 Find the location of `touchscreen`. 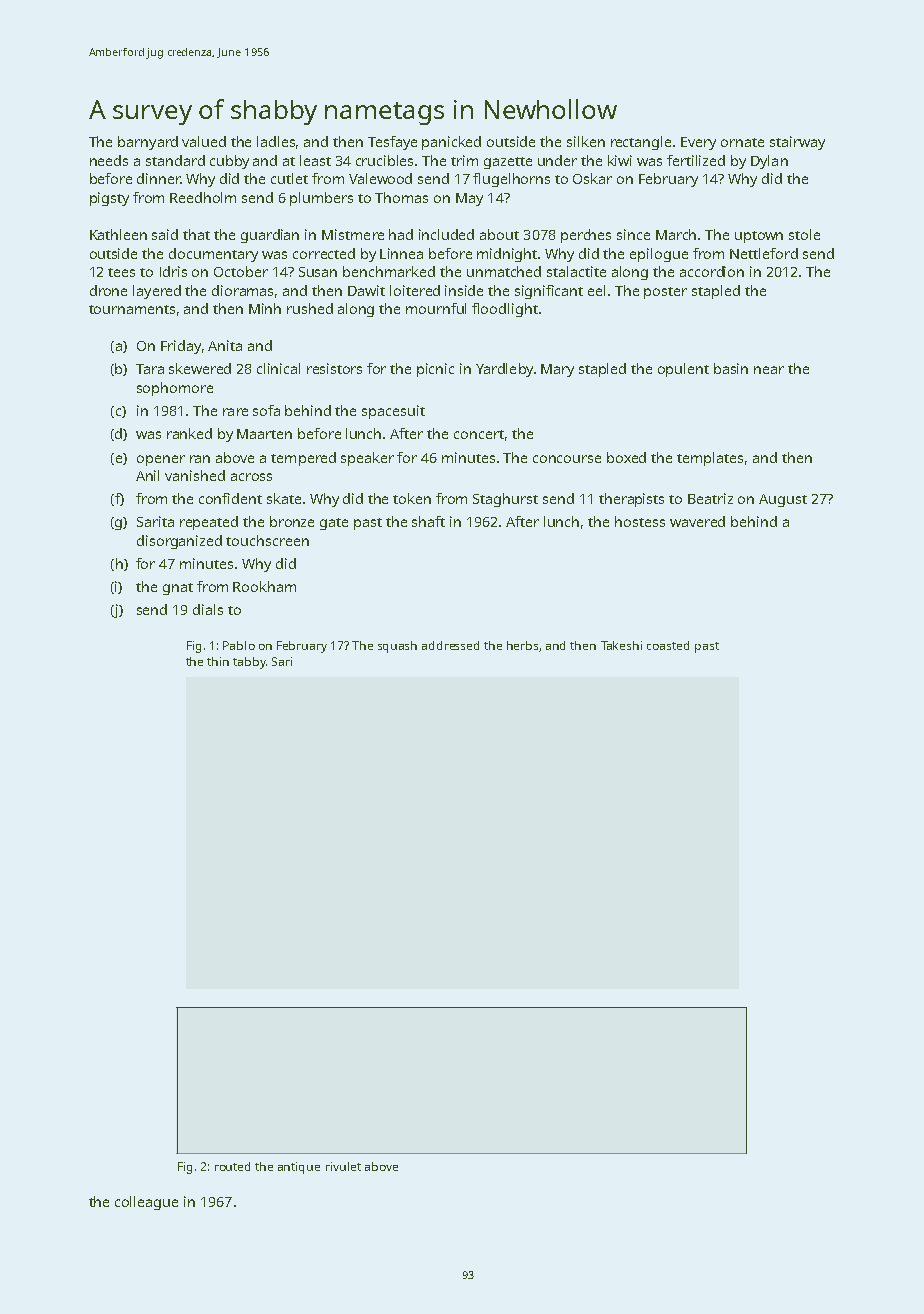

touchscreen is located at coordinates (267, 540).
